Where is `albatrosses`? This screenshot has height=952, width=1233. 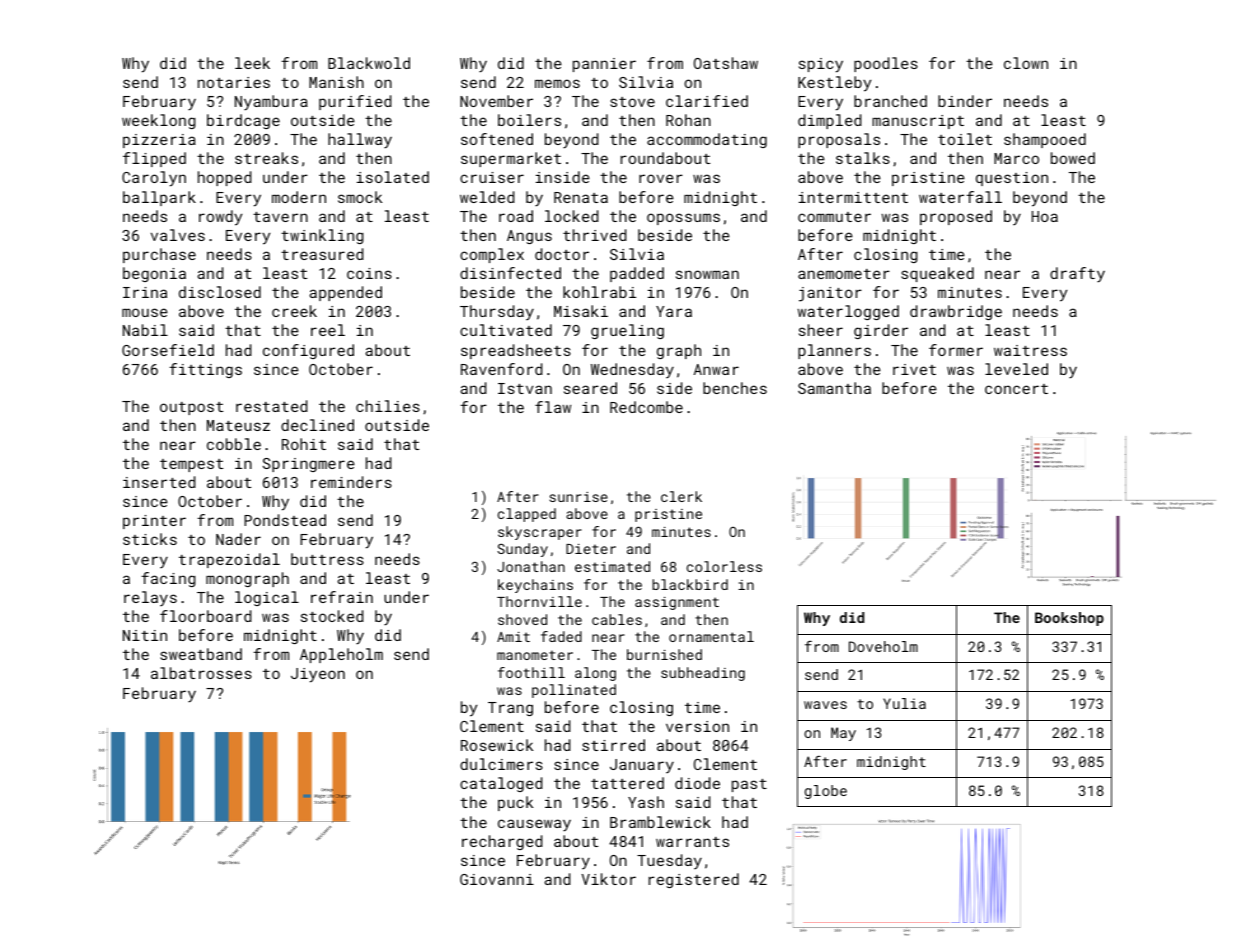 albatrosses is located at coordinates (201, 673).
